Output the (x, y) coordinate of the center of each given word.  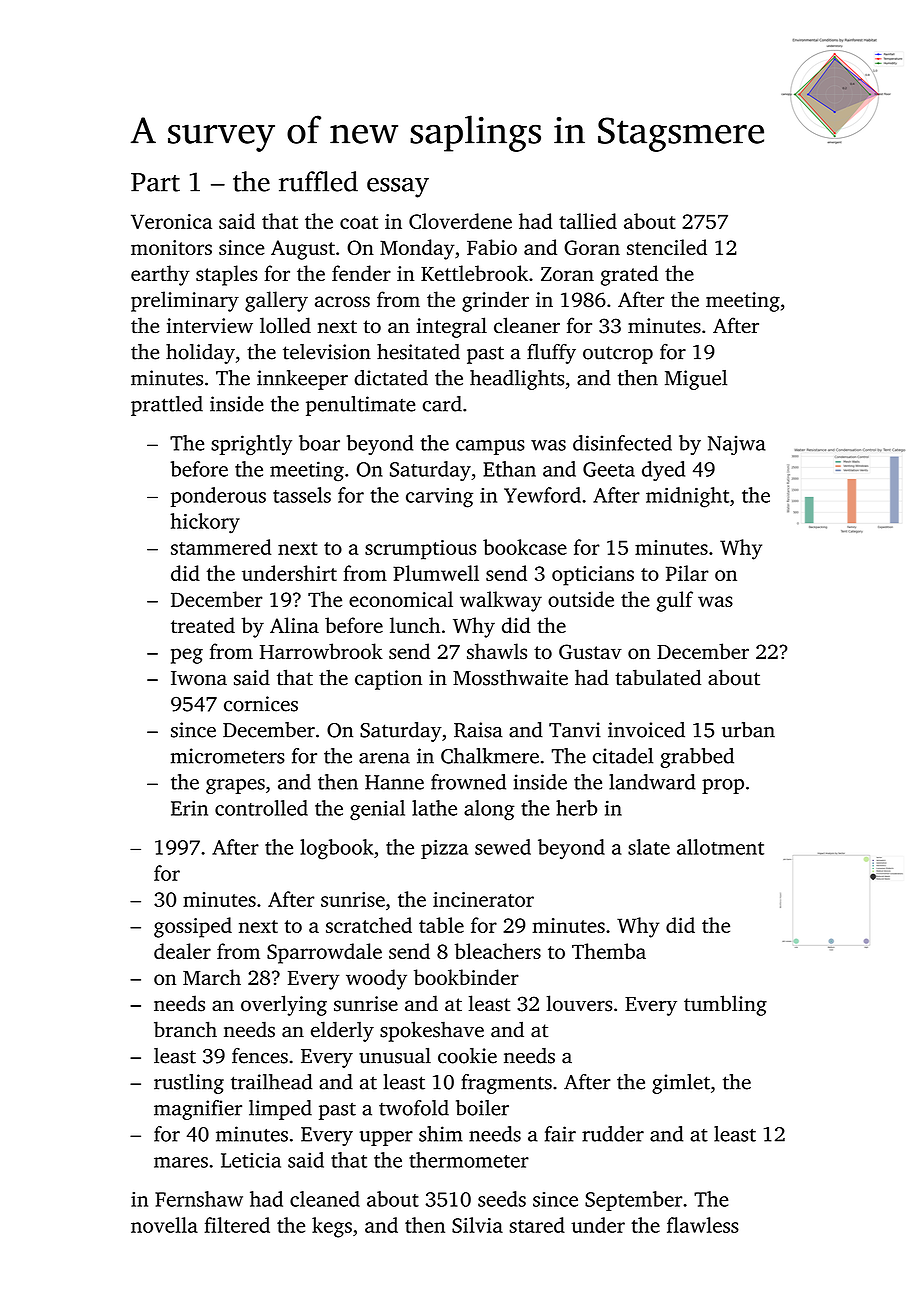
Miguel (696, 380)
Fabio (492, 247)
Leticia (251, 1160)
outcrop (618, 355)
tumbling (725, 1005)
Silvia (477, 1225)
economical (401, 599)
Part (155, 182)
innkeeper (302, 380)
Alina (294, 625)
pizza (444, 849)
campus (490, 447)
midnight (687, 497)
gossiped (193, 927)
